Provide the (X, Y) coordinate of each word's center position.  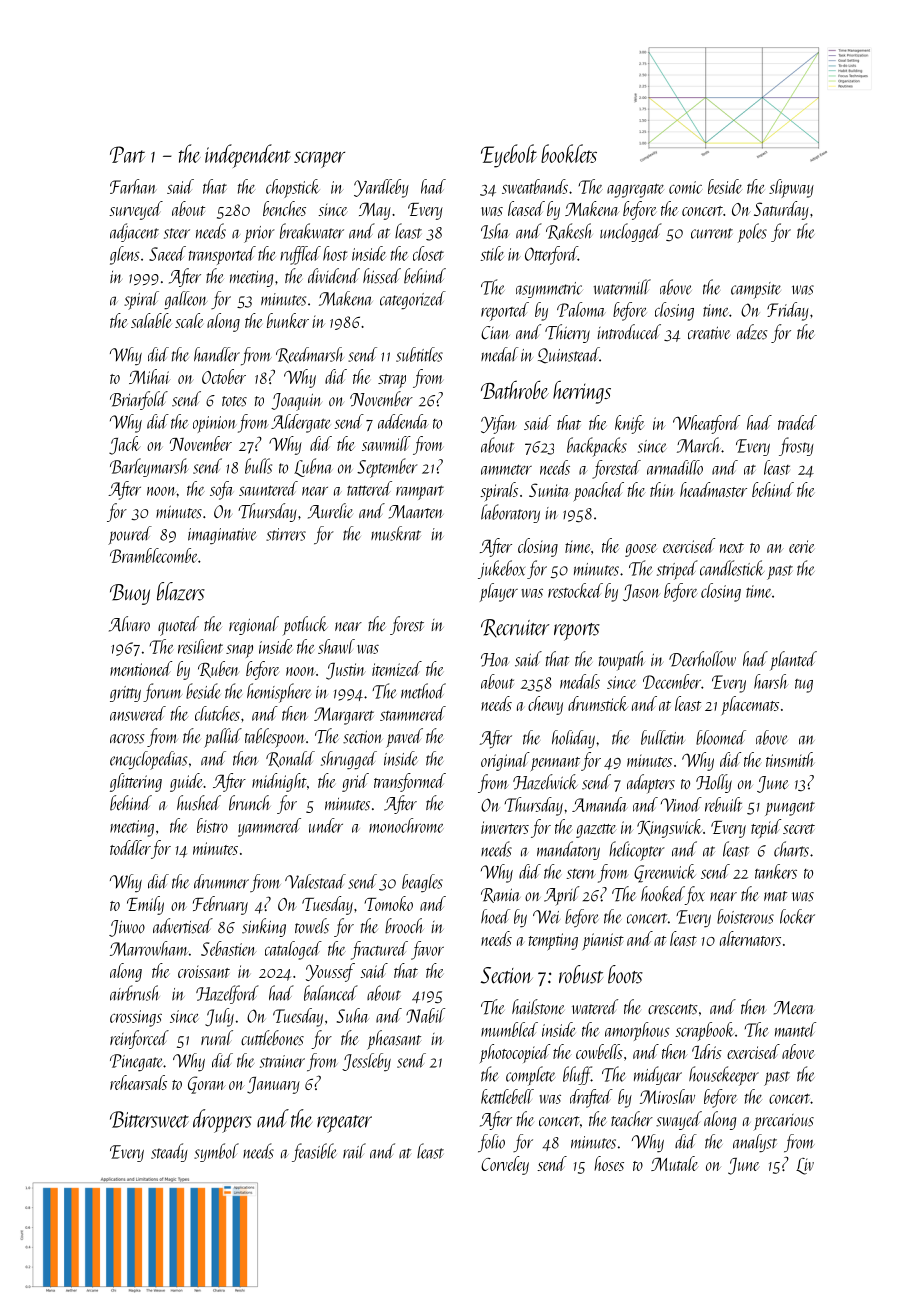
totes (234, 401)
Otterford (551, 255)
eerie (801, 546)
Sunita (549, 490)
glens (125, 255)
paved (404, 738)
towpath (622, 661)
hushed (199, 803)
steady (169, 1152)
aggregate (635, 190)
